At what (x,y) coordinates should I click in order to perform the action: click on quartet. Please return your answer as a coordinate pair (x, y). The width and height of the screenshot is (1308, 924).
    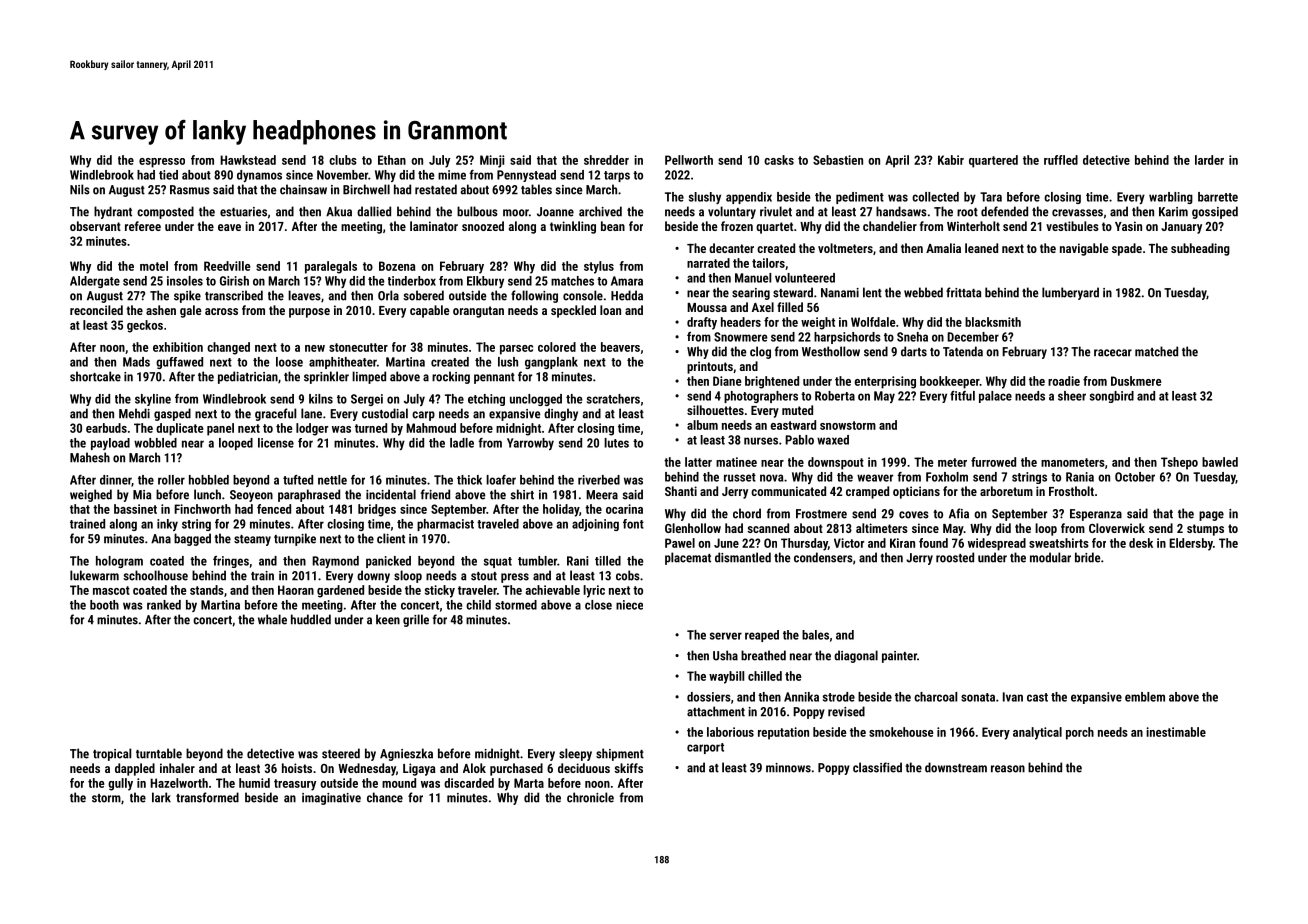
    Looking at the image, I should click on (774, 228).
